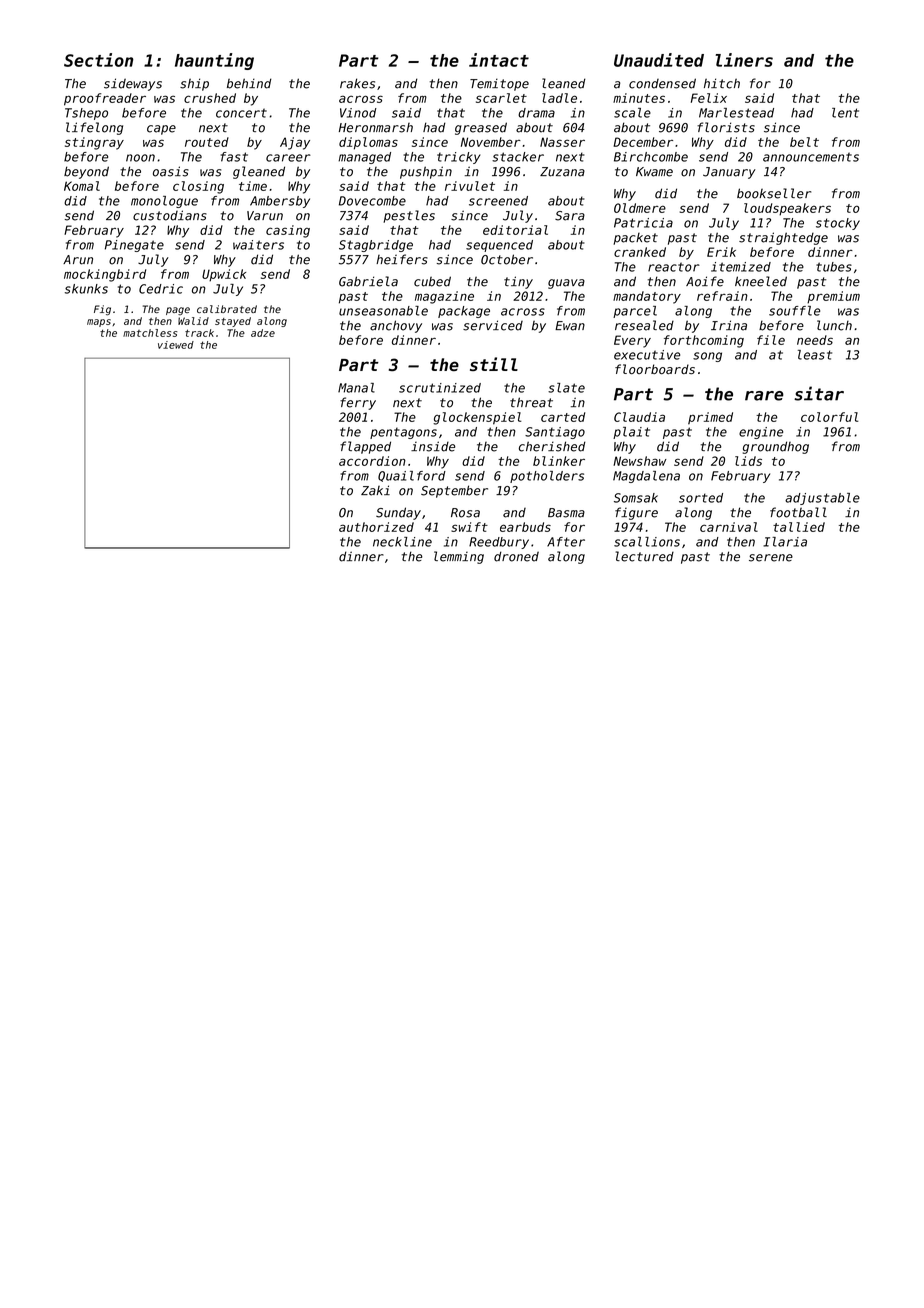  I want to click on liners, so click(744, 60).
